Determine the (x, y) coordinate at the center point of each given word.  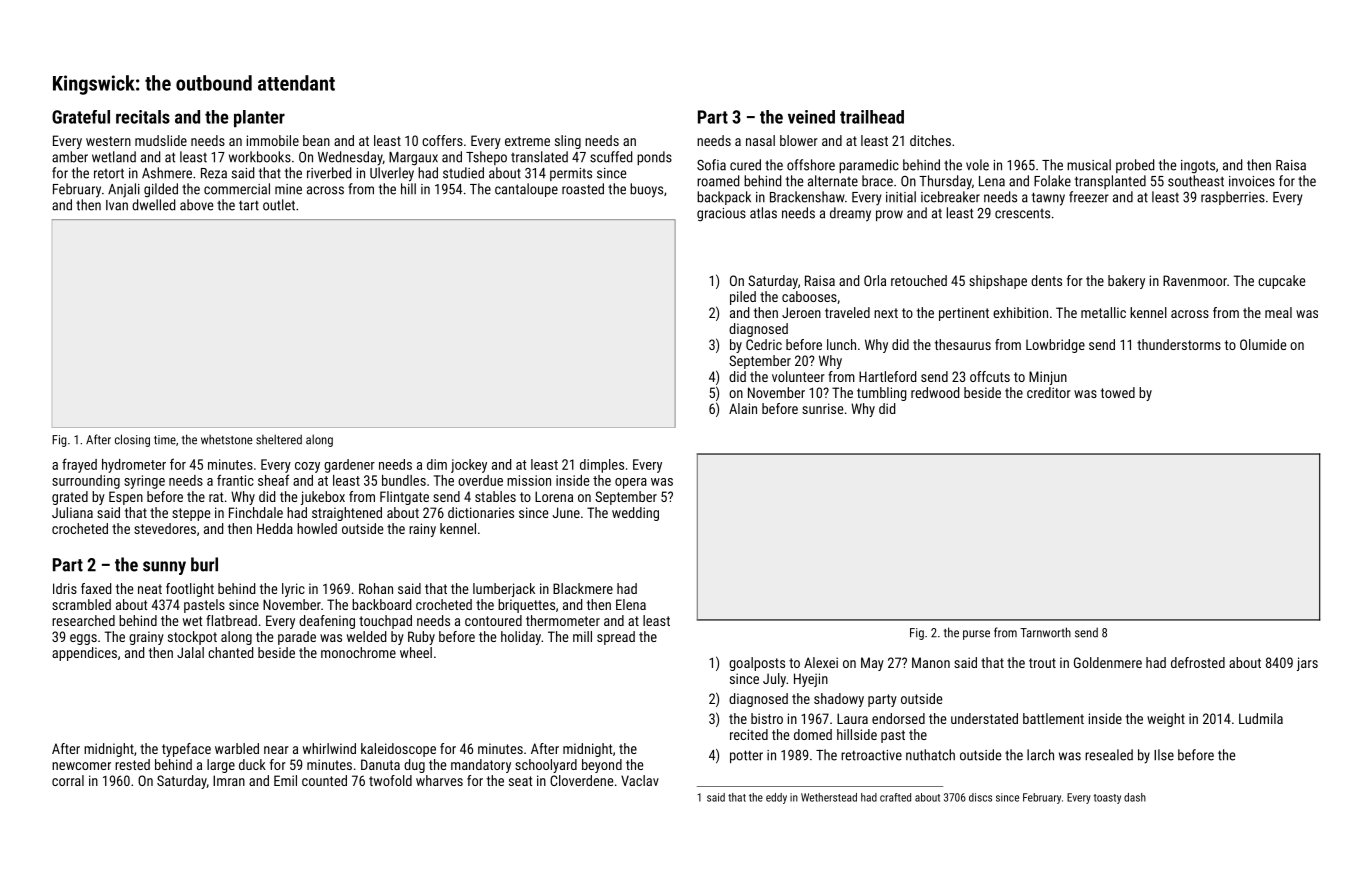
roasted (583, 189)
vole (977, 165)
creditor (1049, 392)
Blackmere (583, 588)
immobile (273, 140)
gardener (349, 466)
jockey (469, 466)
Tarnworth (1045, 632)
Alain (743, 408)
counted (324, 780)
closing (132, 440)
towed (1118, 392)
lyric (293, 590)
